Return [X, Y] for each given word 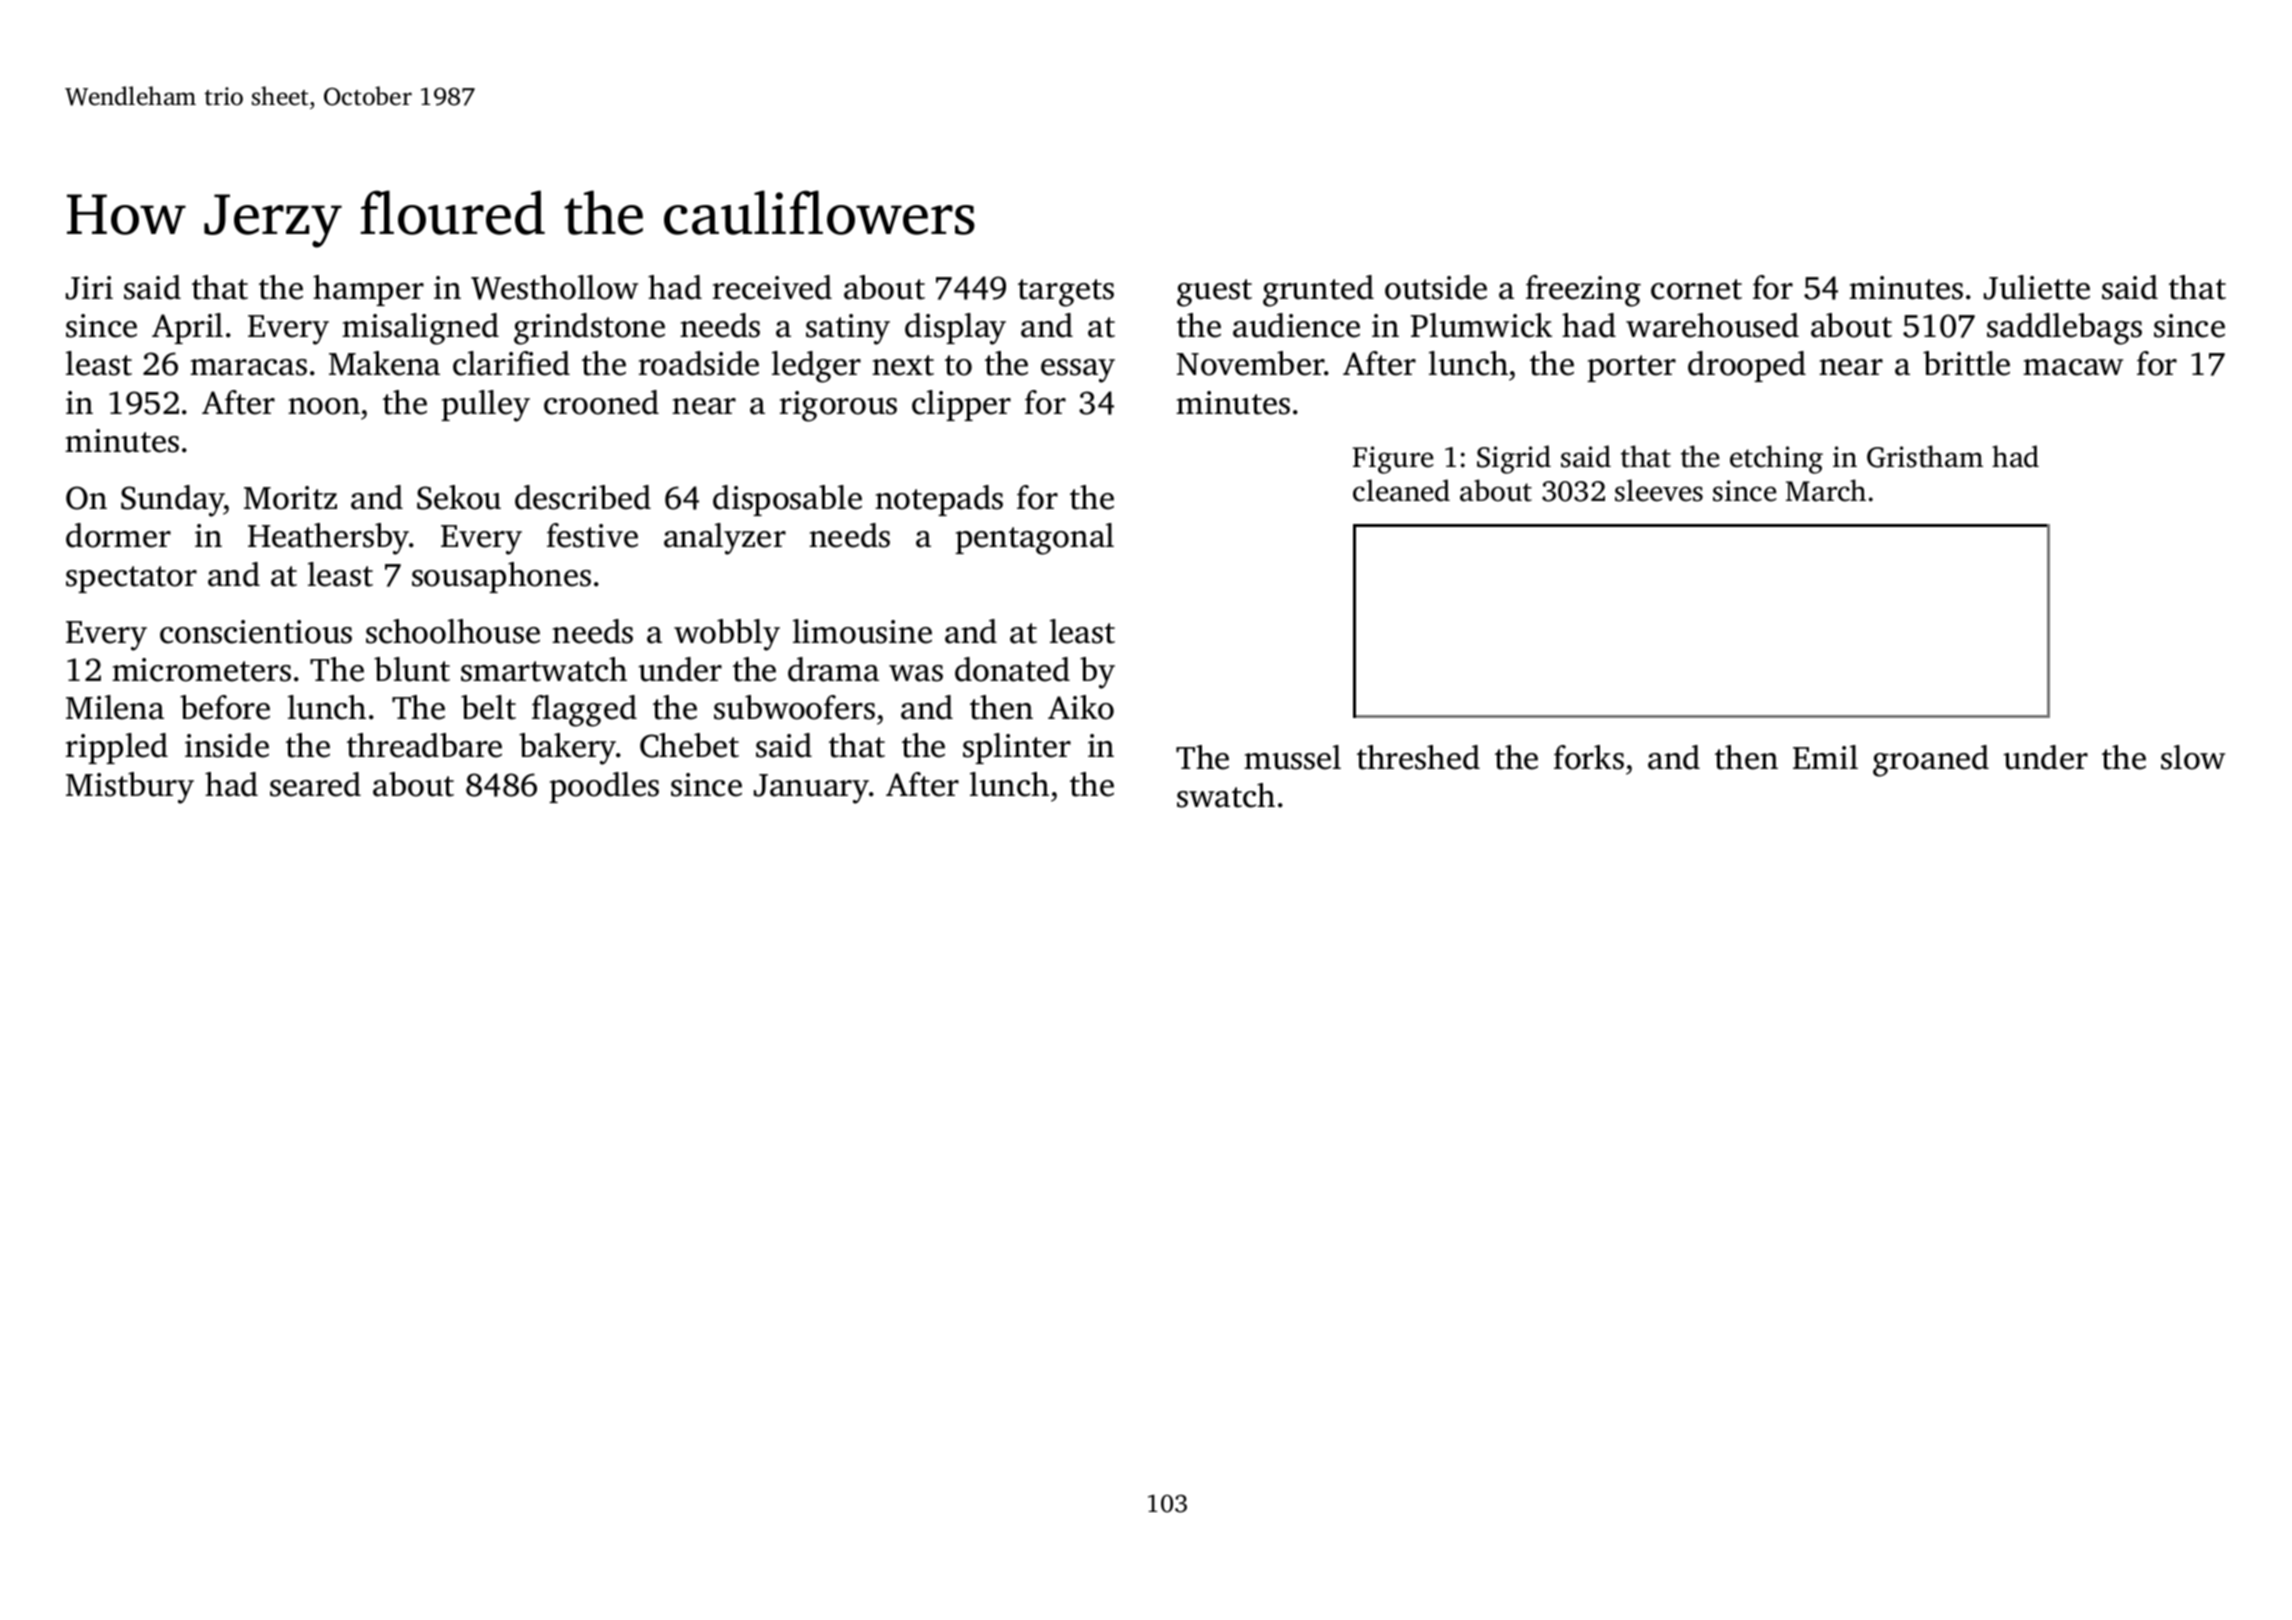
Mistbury [130, 788]
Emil [1825, 757]
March [1826, 490]
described [583, 497]
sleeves [1659, 490]
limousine [862, 631]
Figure [1393, 460]
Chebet [689, 745]
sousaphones [501, 577]
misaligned [420, 329]
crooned [601, 402]
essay [1078, 371]
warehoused [1712, 325]
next [903, 365]
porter [1631, 368]
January [811, 789]
